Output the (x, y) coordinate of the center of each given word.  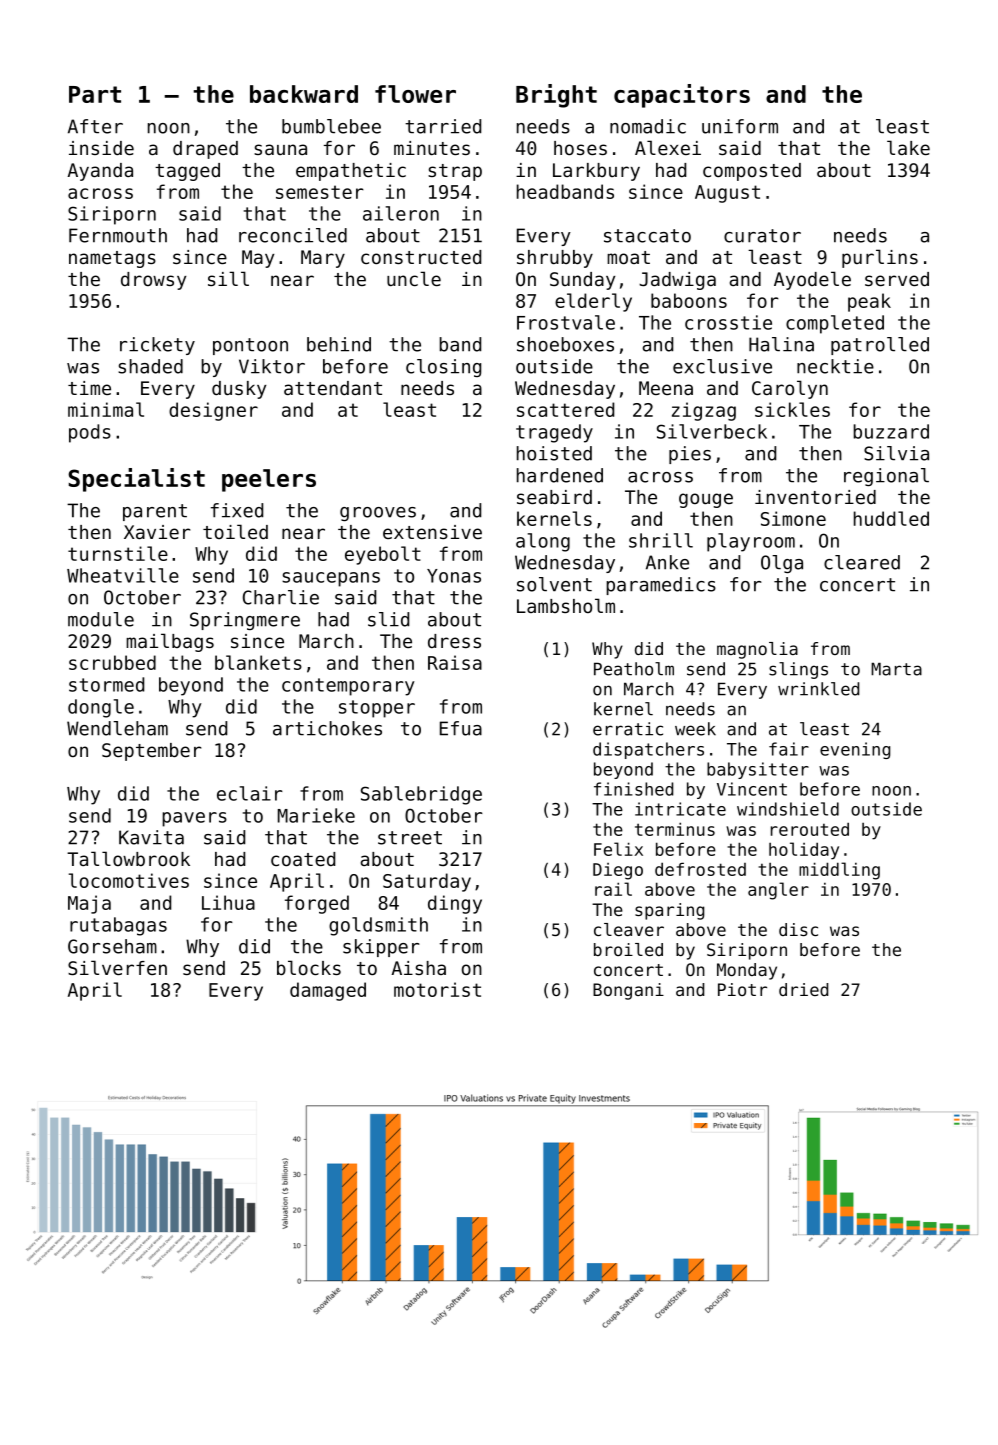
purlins (880, 258)
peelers (269, 480)
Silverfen (117, 967)
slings (798, 670)
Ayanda (100, 172)
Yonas (454, 576)
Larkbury (596, 172)
